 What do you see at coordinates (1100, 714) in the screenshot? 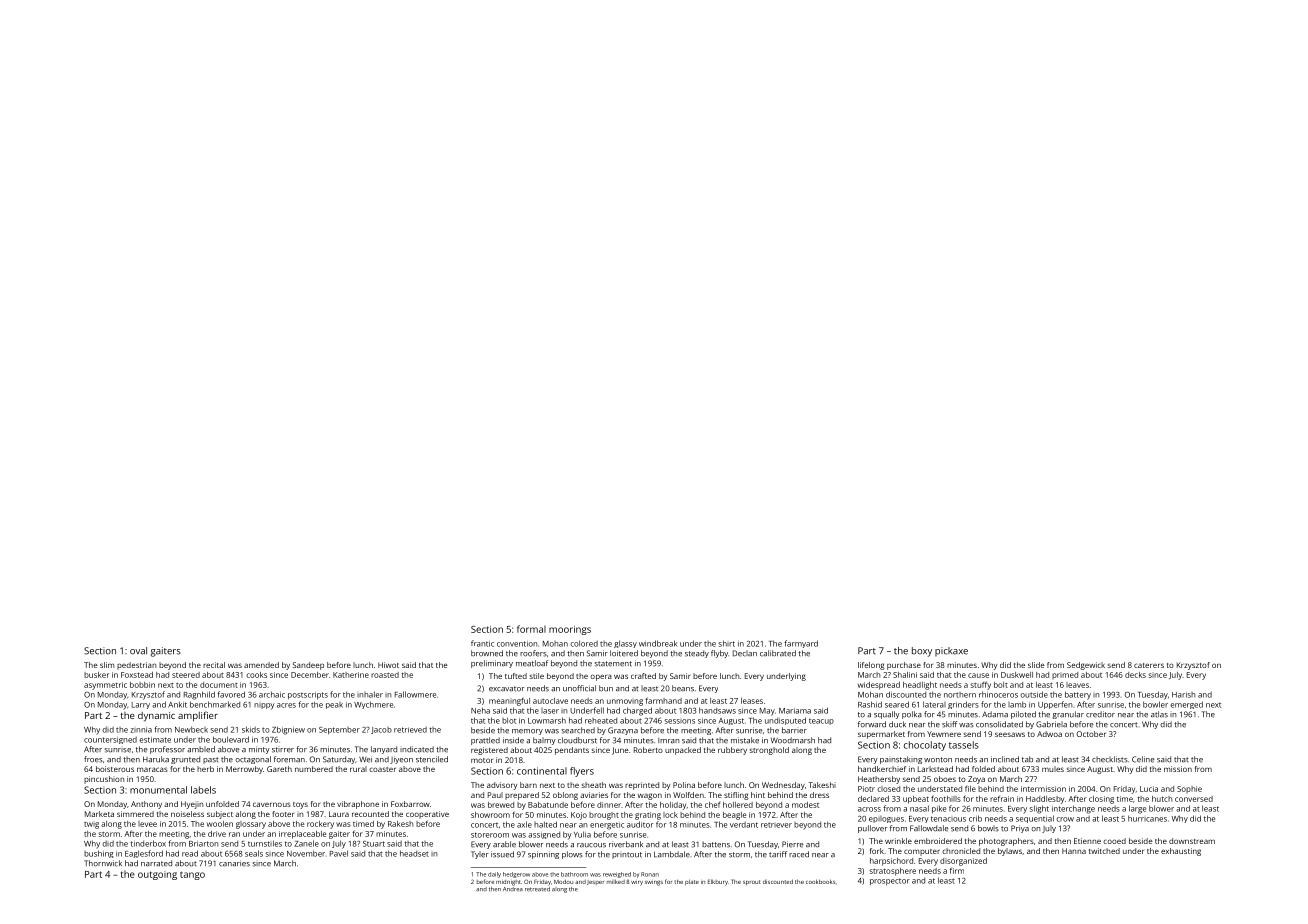
I see `creditor` at bounding box center [1100, 714].
